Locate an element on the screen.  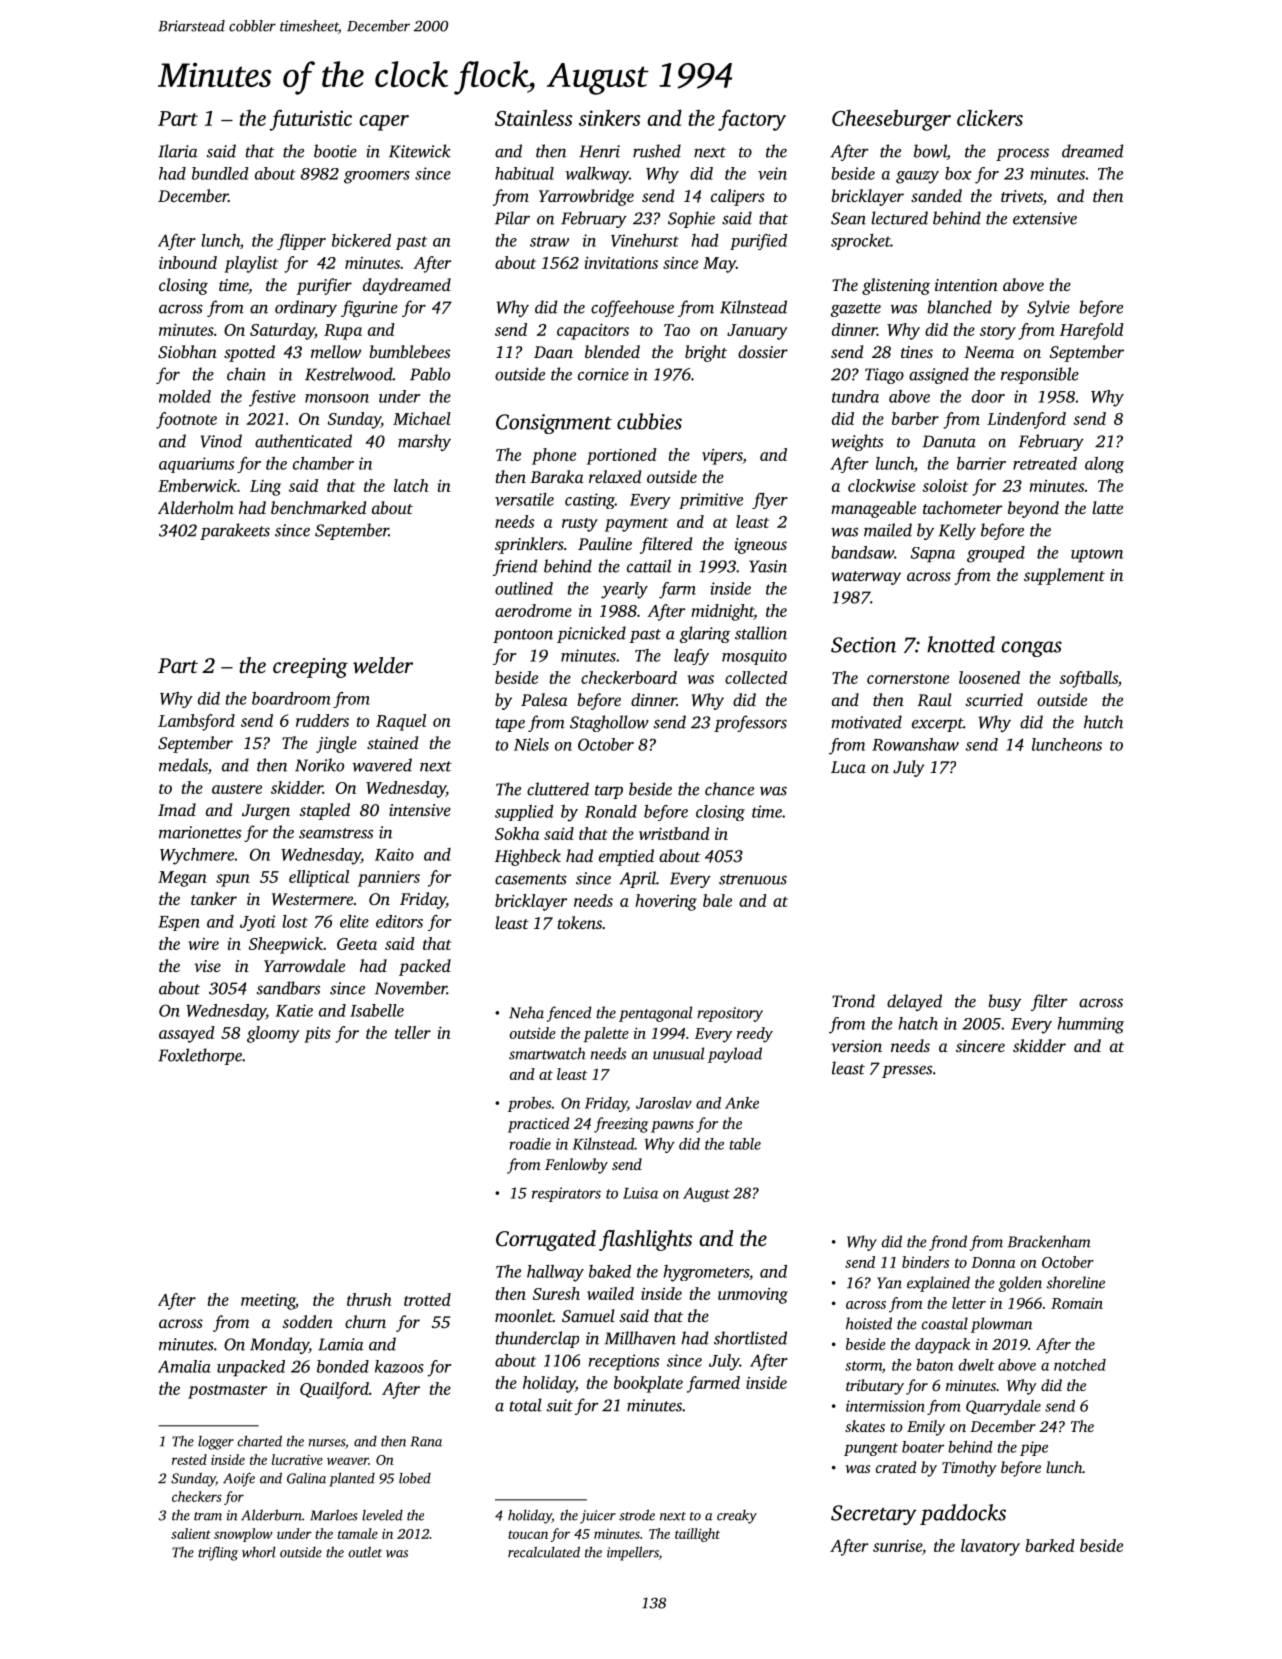
Rowanshaw is located at coordinates (915, 744).
